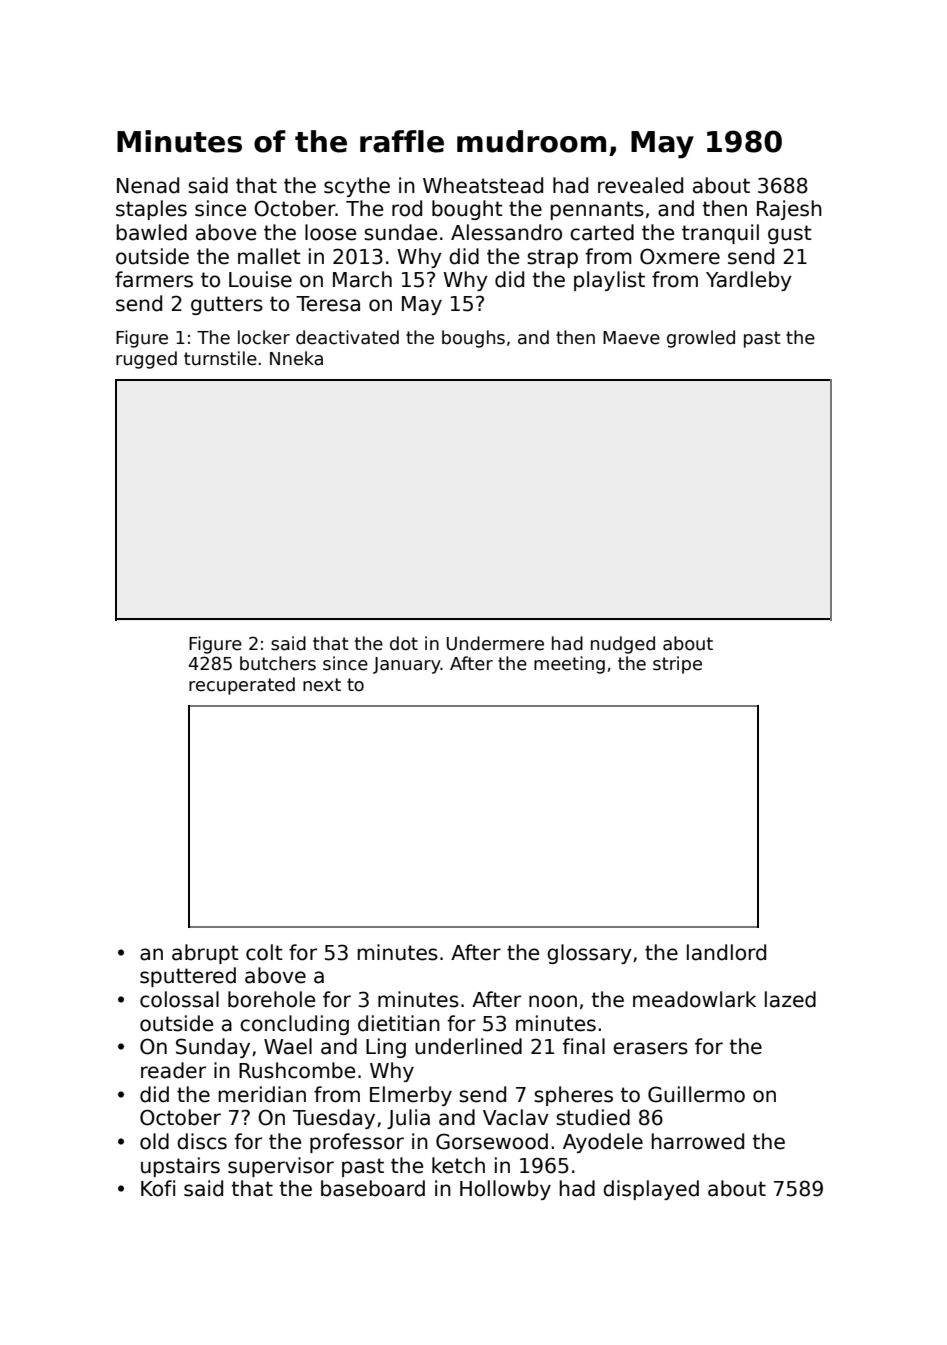 Image resolution: width=947 pixels, height=1345 pixels. I want to click on Undermere, so click(495, 643).
